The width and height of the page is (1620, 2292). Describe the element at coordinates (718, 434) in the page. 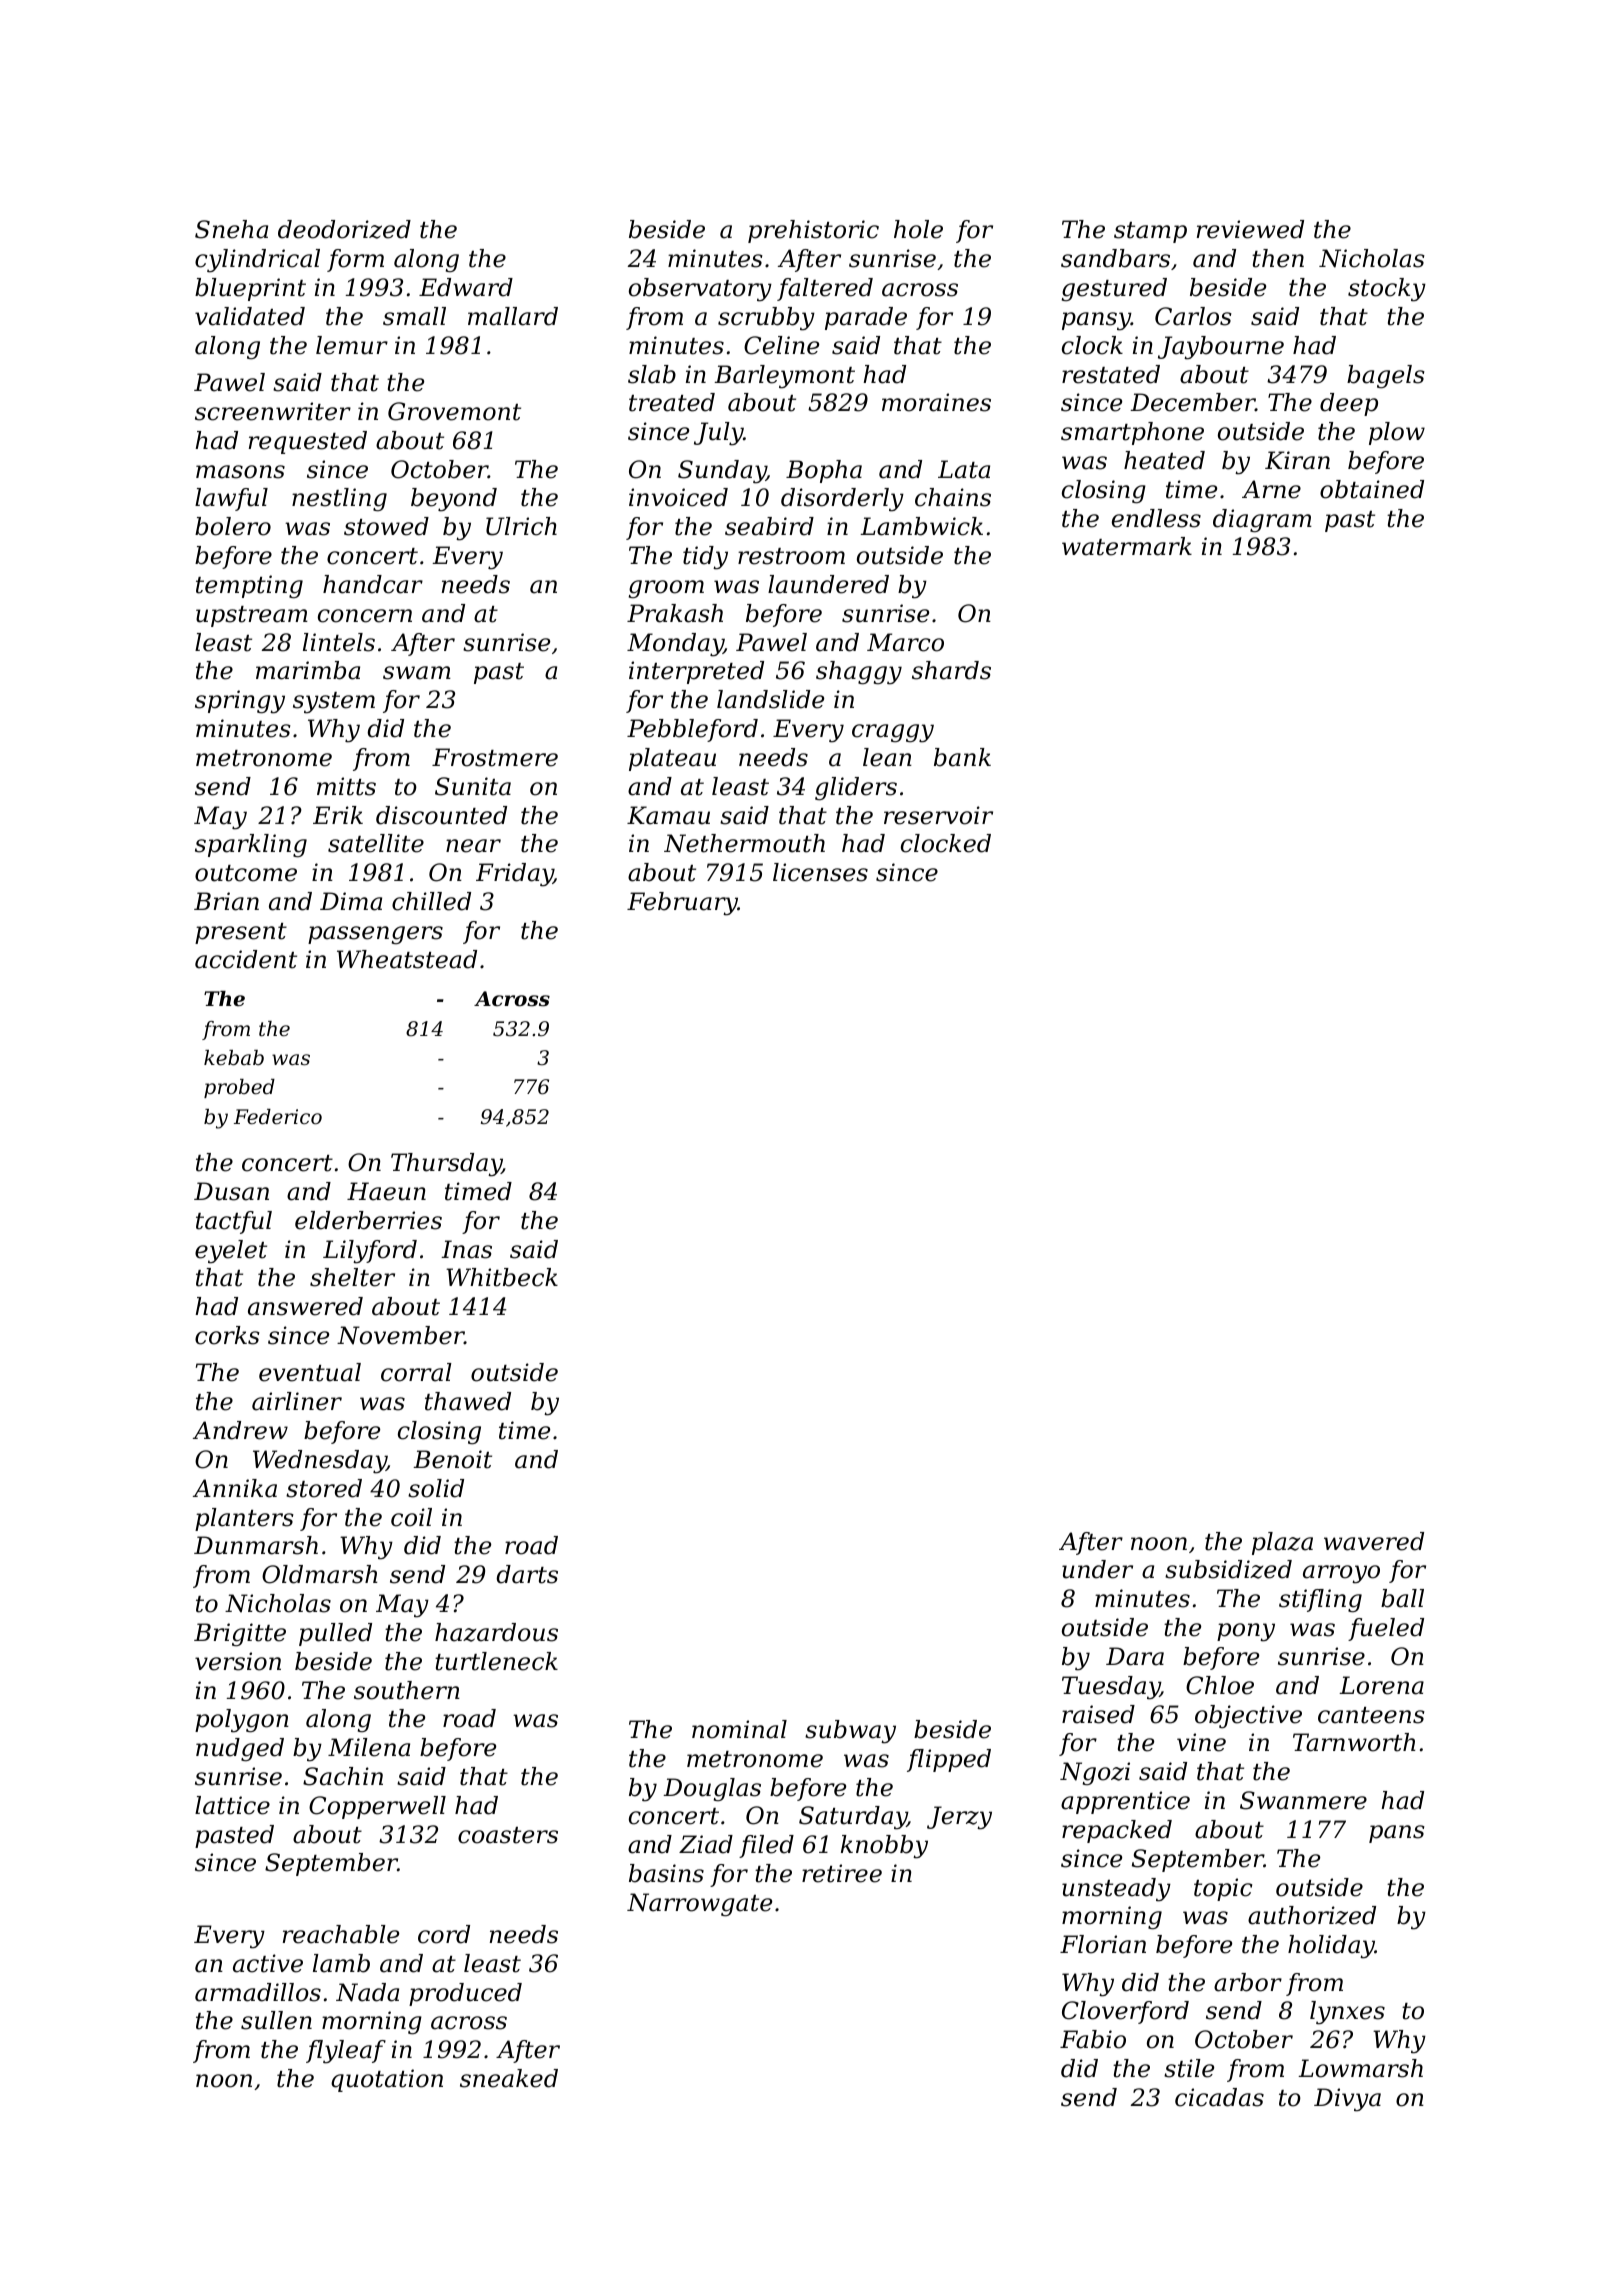

I see `July` at that location.
